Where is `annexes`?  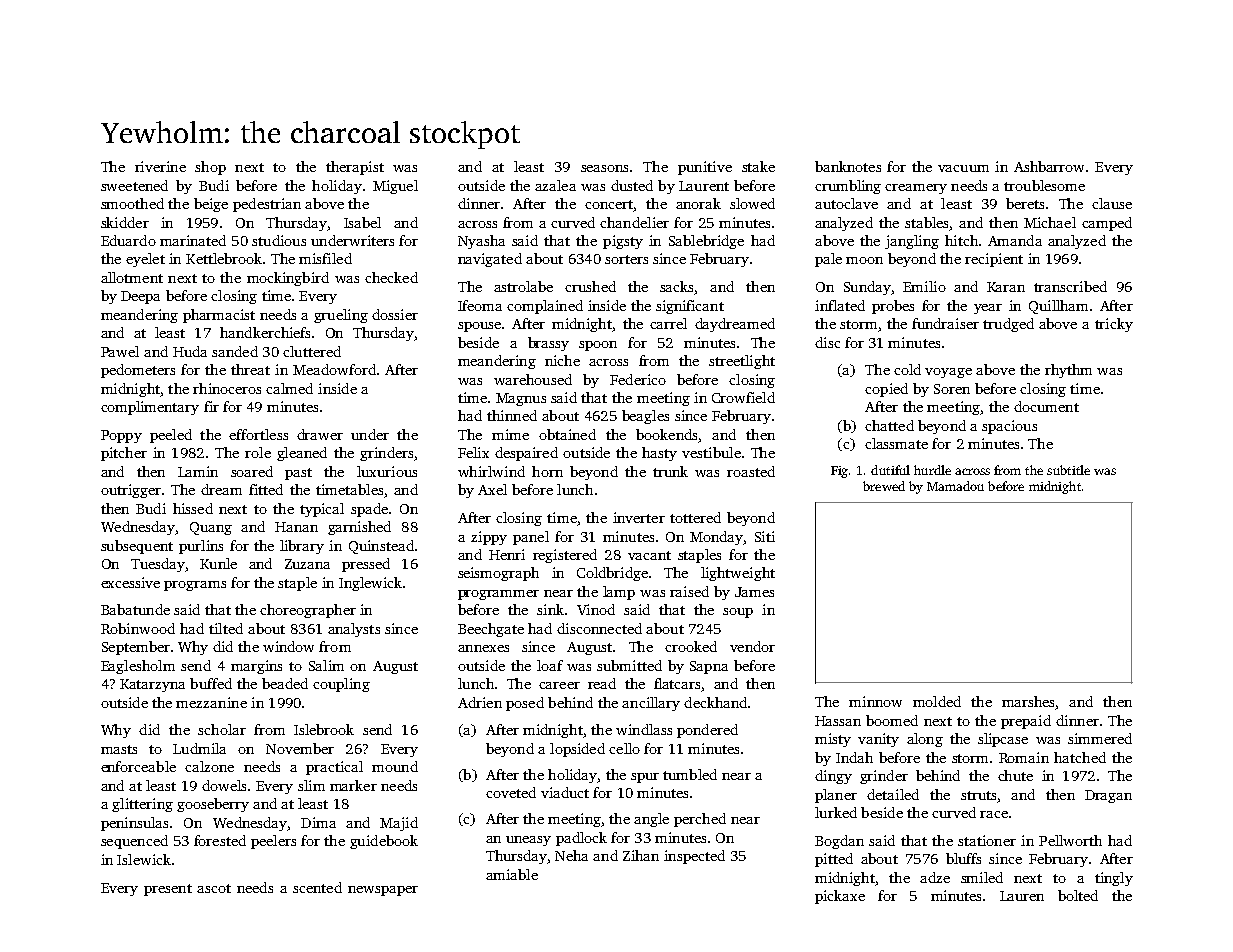
annexes is located at coordinates (483, 648).
